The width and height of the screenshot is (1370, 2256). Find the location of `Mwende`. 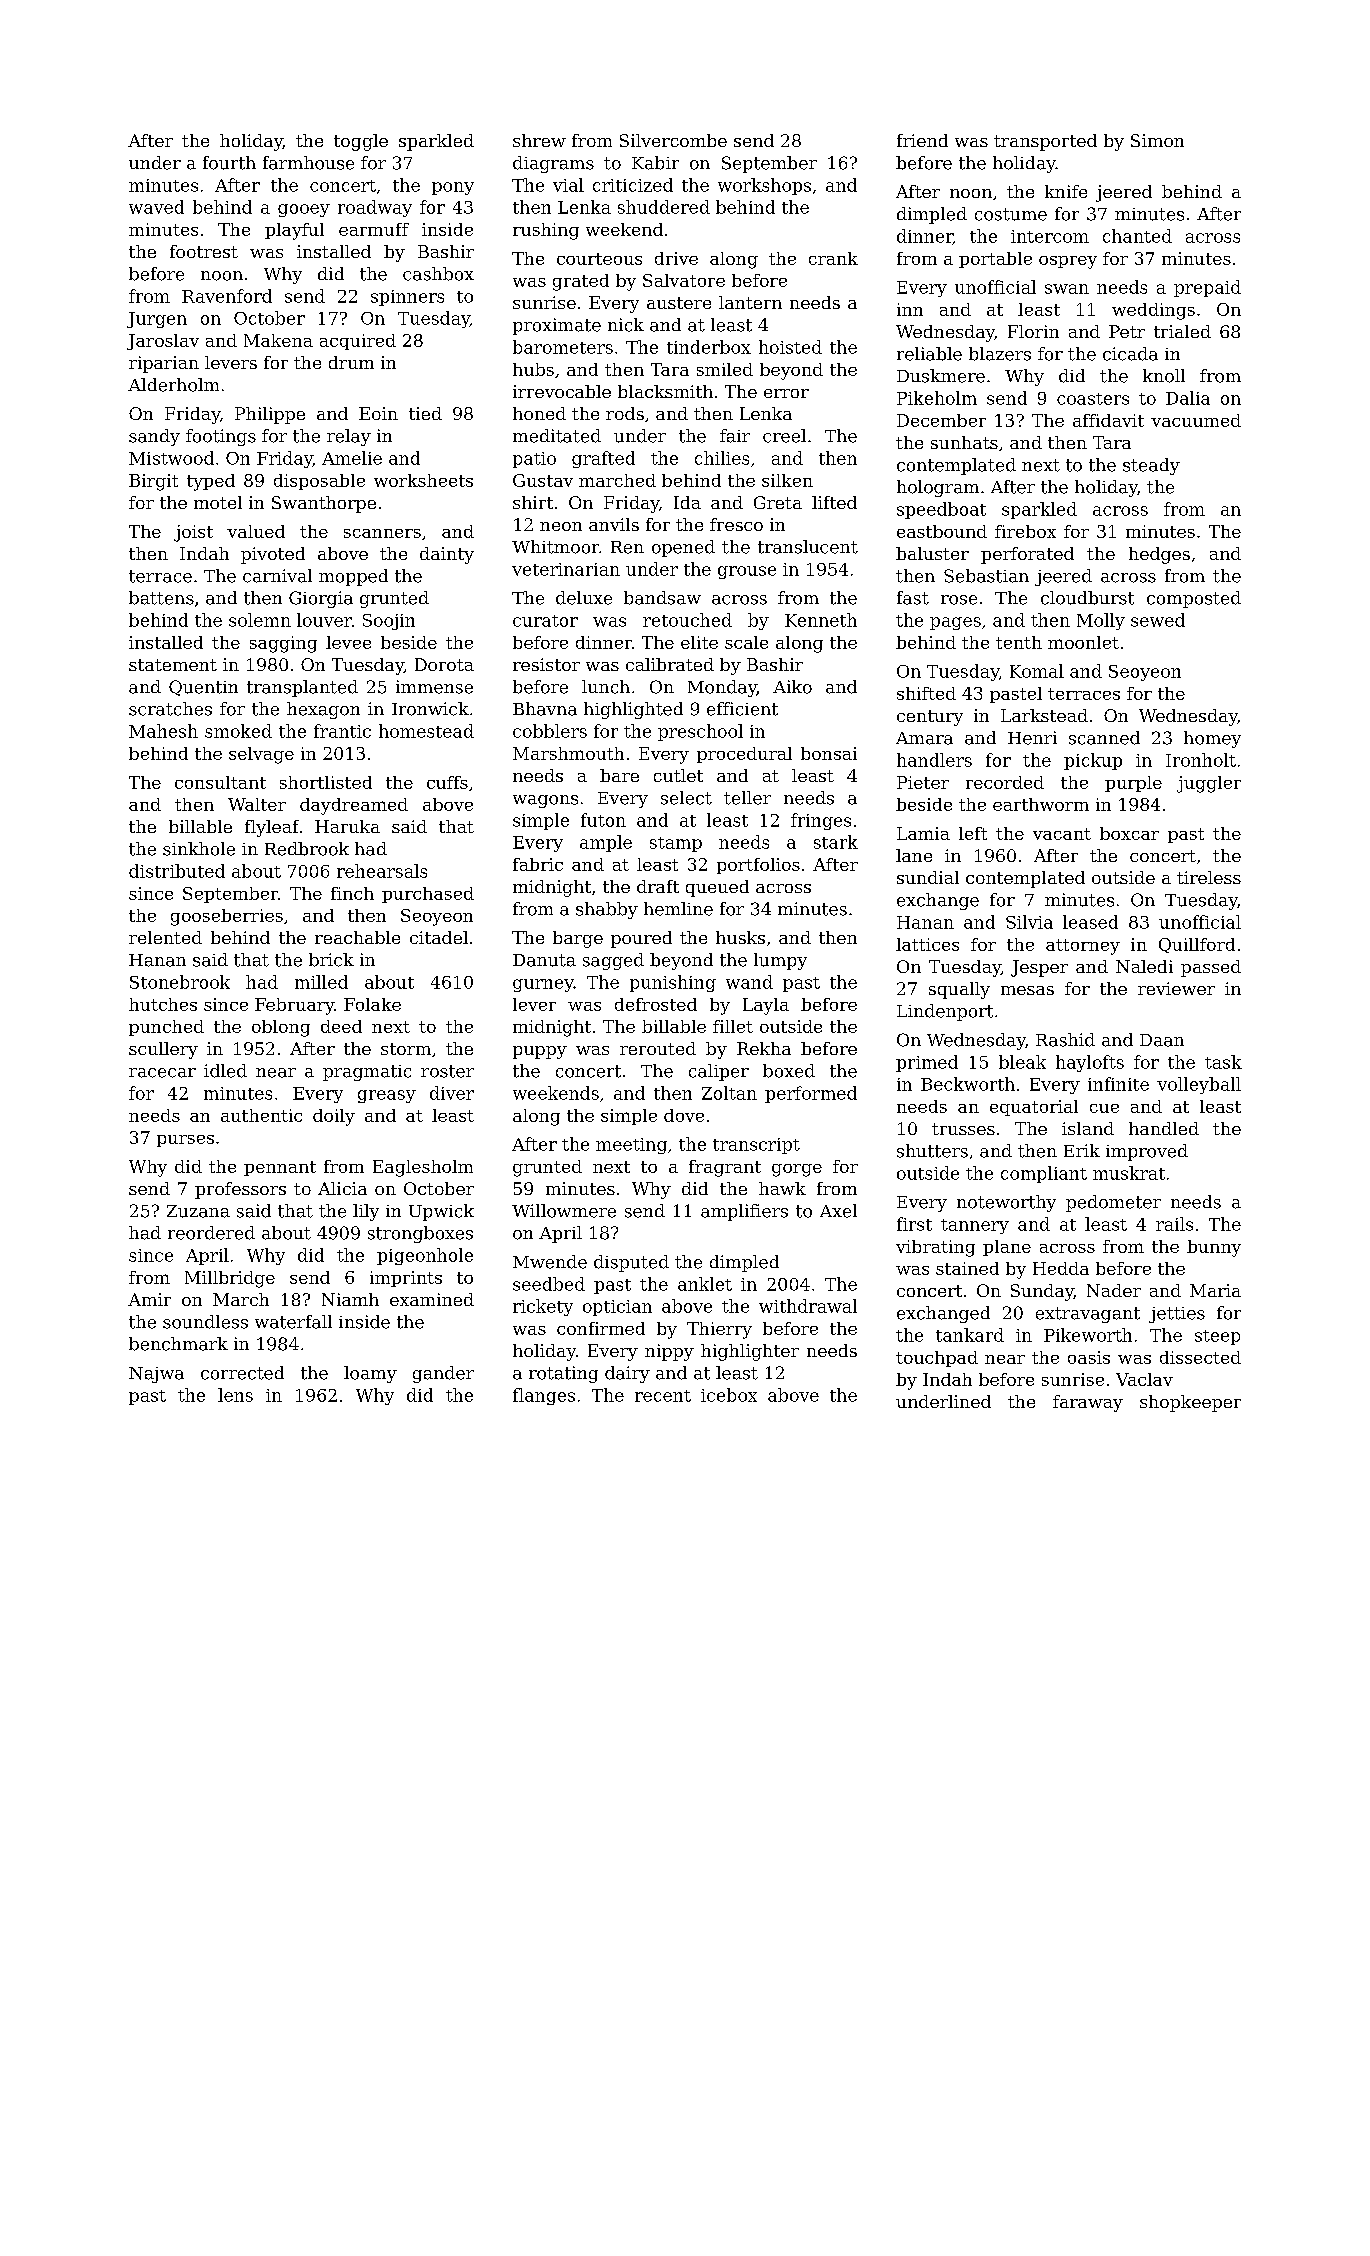

Mwende is located at coordinates (550, 1262).
